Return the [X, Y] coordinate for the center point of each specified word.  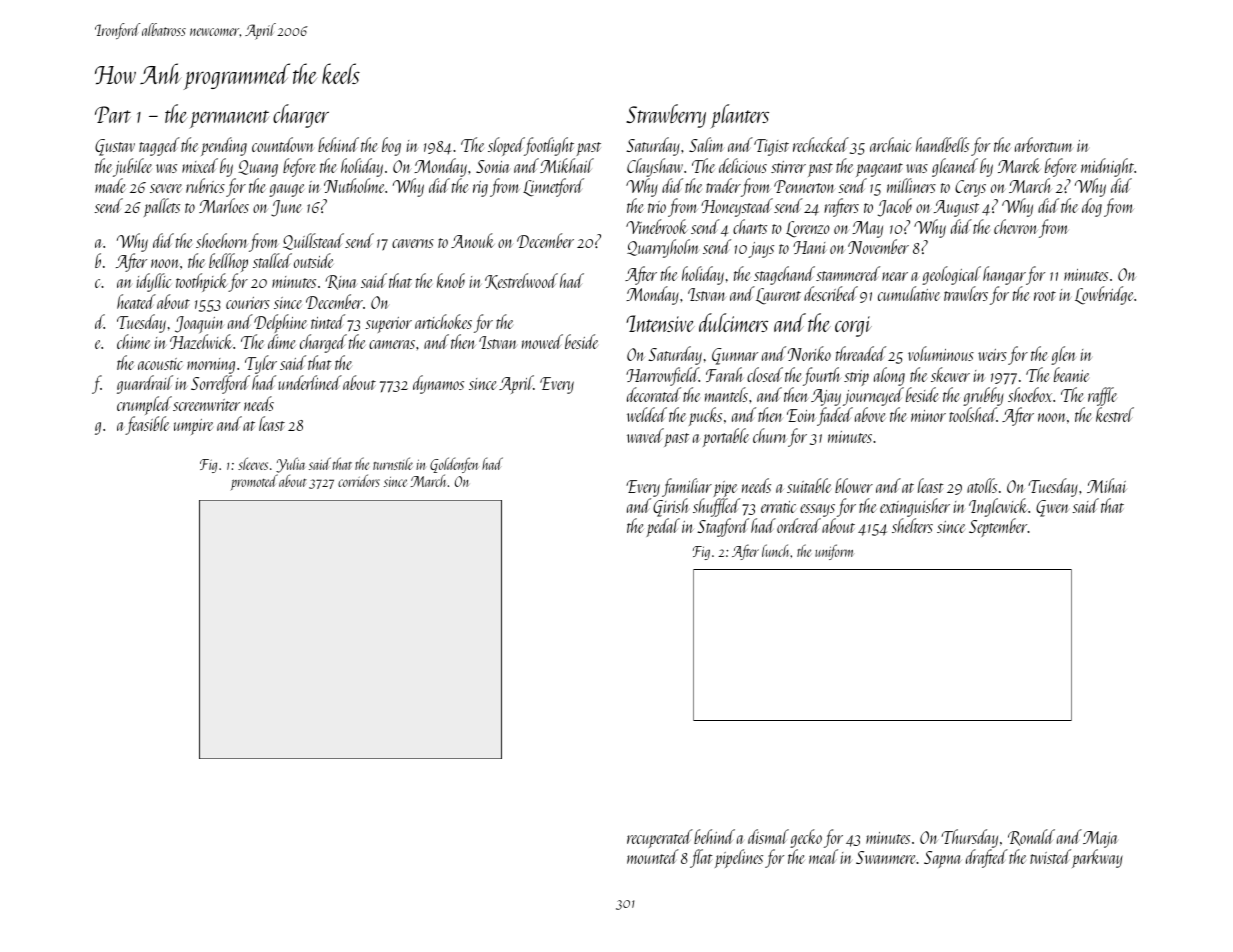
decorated [654, 394]
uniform [834, 552]
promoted [254, 482]
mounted [653, 856]
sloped [506, 146]
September [998, 527]
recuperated [660, 838]
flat [701, 858]
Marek [1019, 165]
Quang [258, 168]
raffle [1102, 396]
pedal [663, 527]
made [110, 185]
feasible [147, 425]
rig [480, 189]
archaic [890, 144]
